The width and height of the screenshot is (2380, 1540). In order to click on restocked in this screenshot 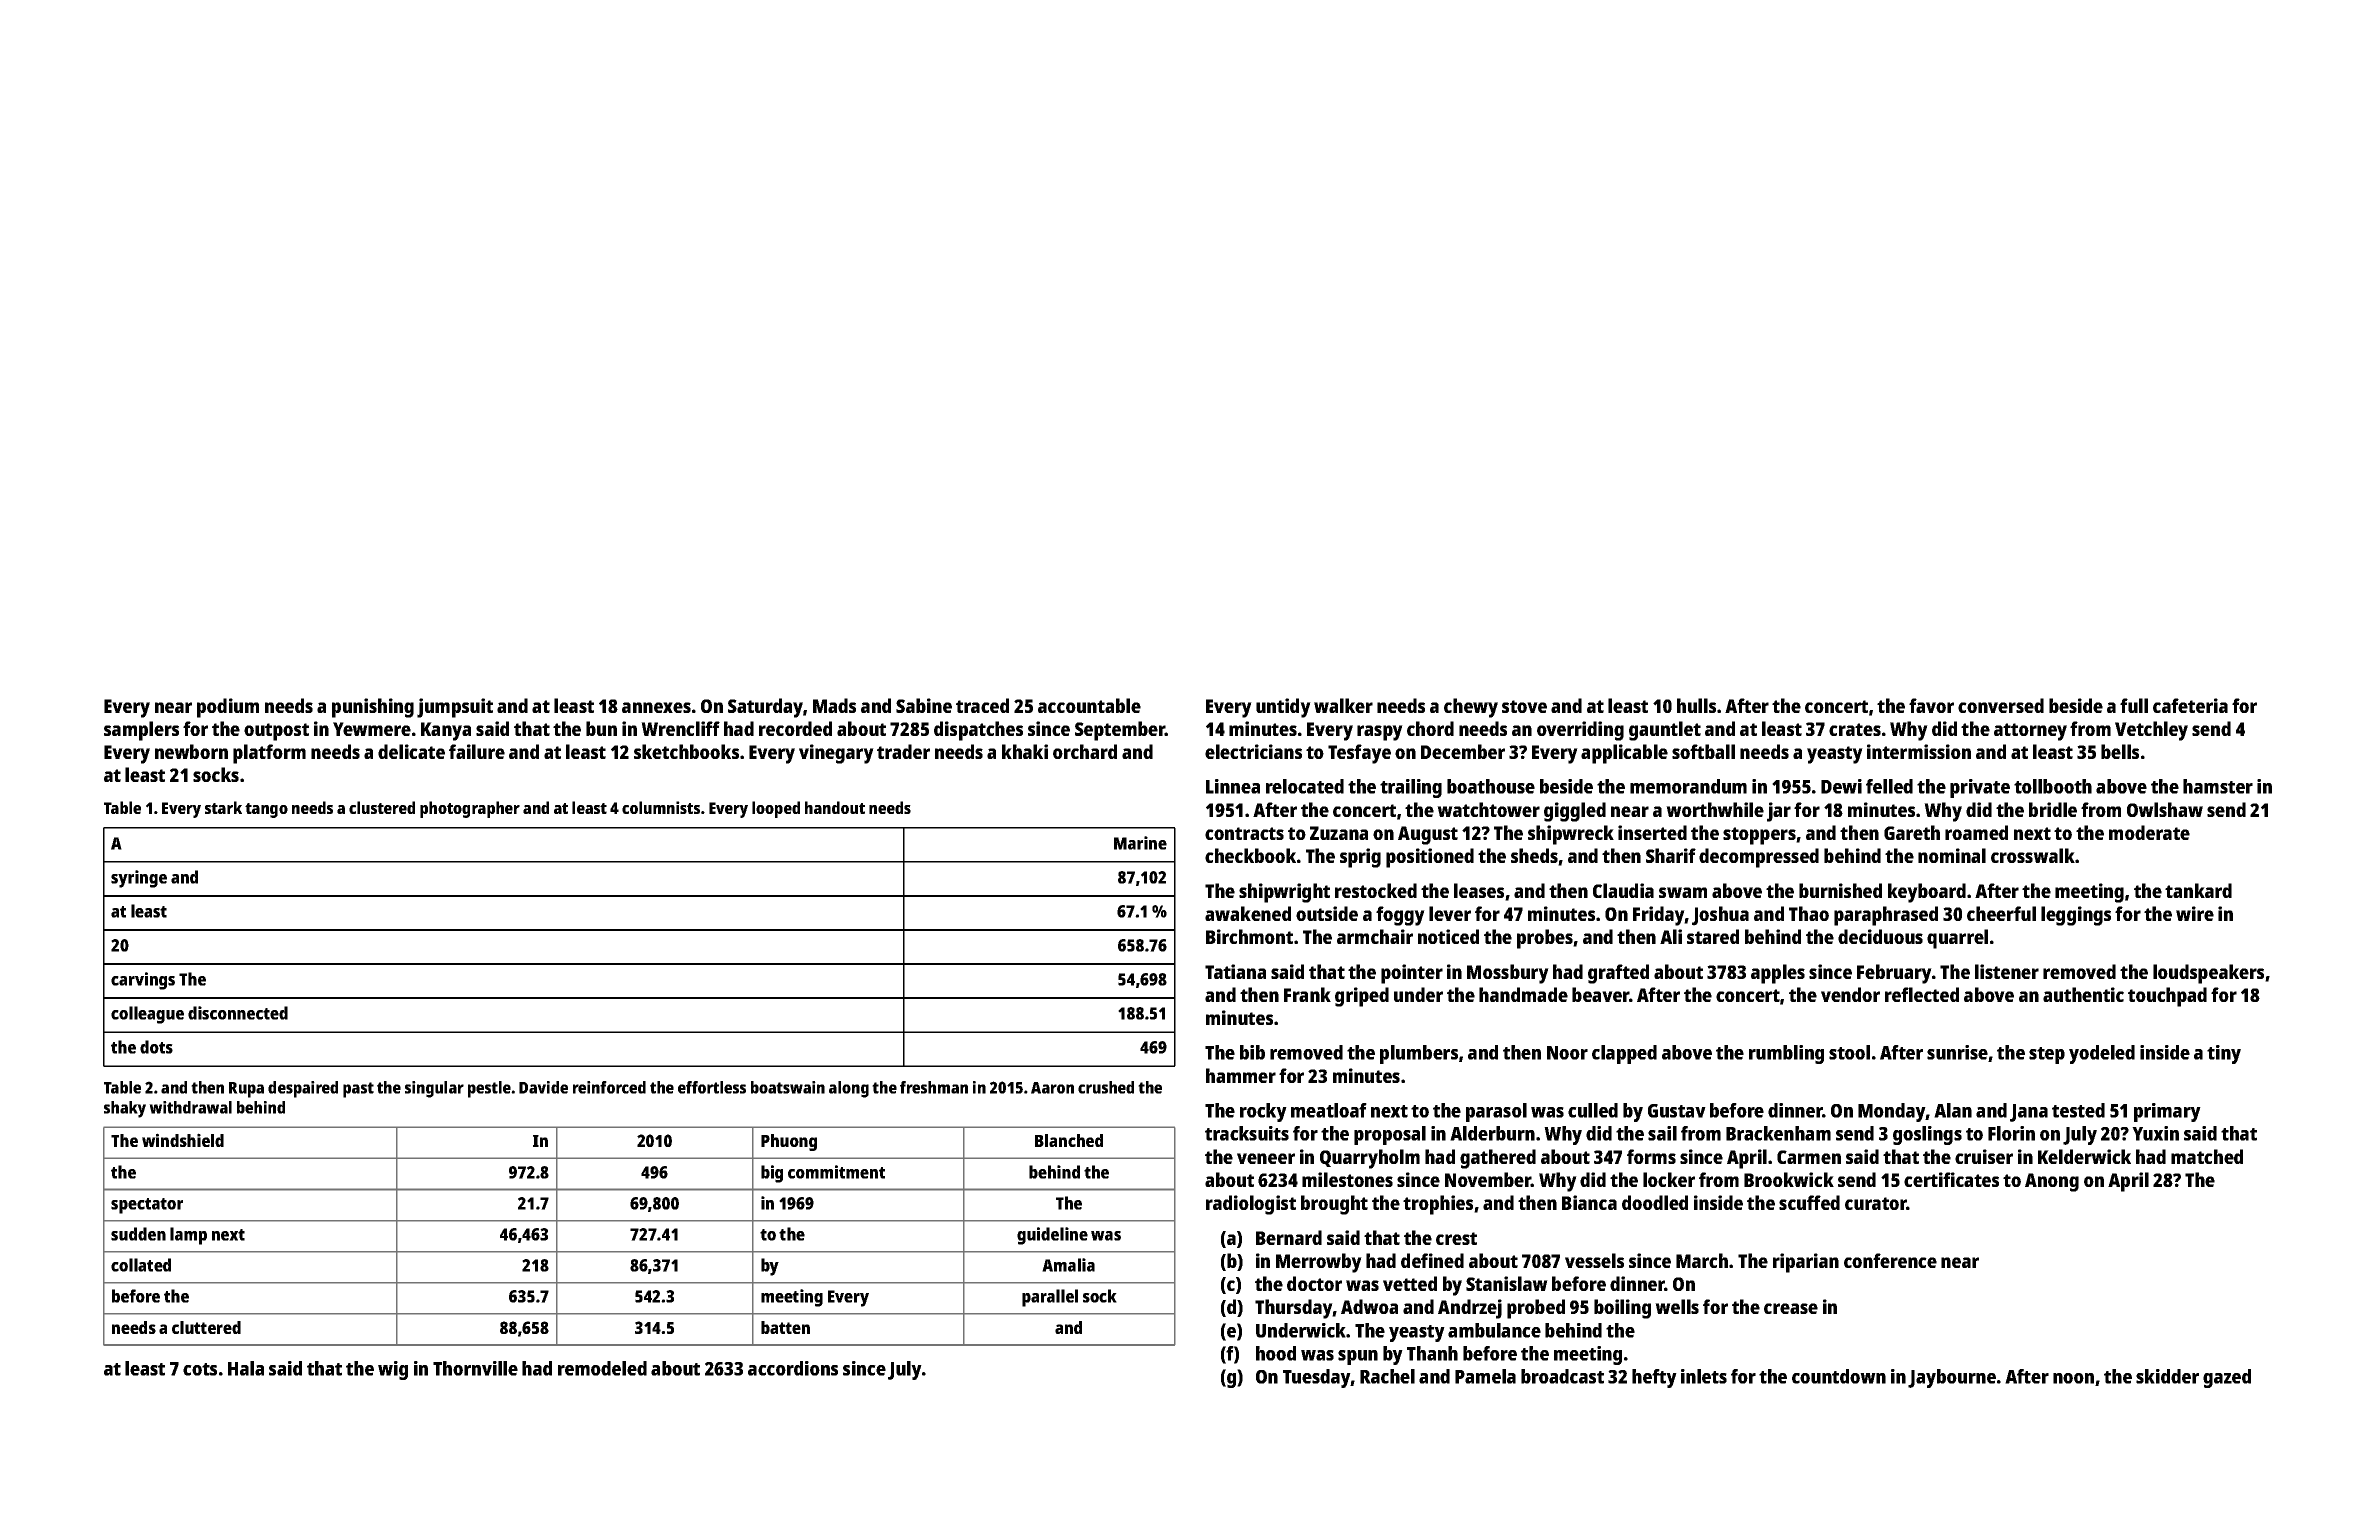, I will do `click(1376, 890)`.
